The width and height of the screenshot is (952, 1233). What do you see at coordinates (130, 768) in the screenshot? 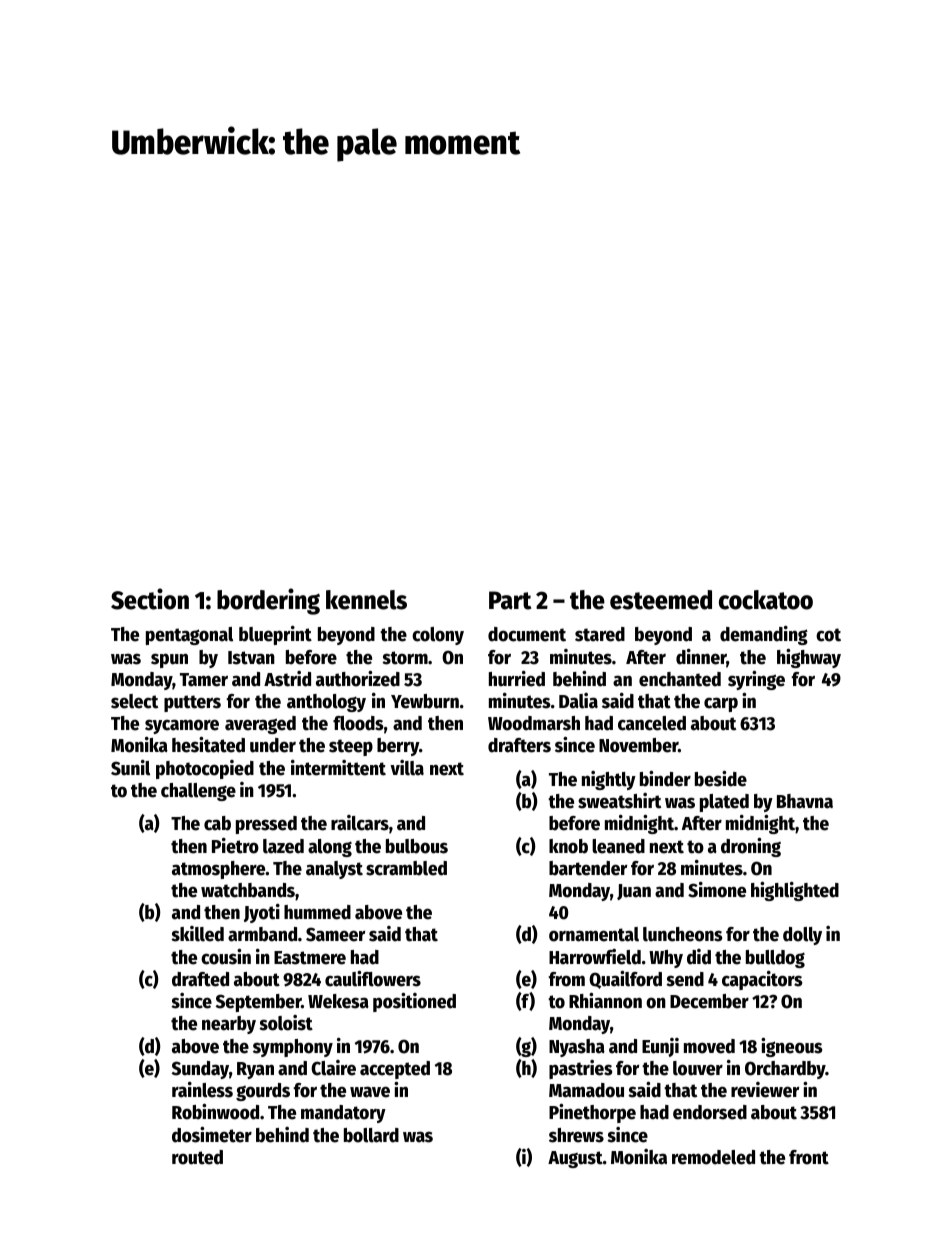
I see `Sunil` at bounding box center [130, 768].
